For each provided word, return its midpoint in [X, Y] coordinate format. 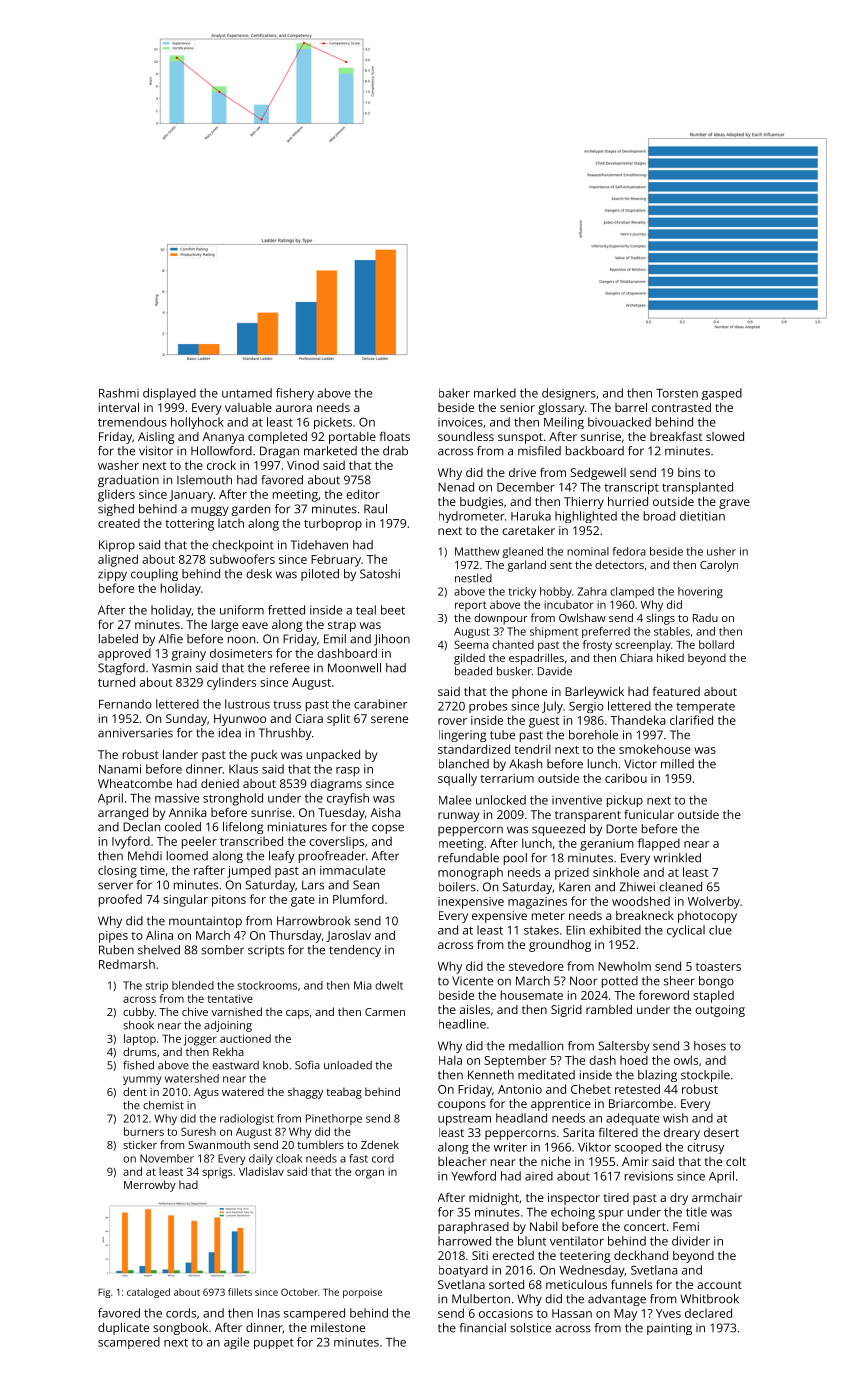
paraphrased [473, 1228]
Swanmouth [219, 1144]
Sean [366, 885]
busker [514, 671]
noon [241, 640]
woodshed [641, 901]
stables [672, 631]
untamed [247, 393]
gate [303, 901]
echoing [573, 1213]
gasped [722, 394]
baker [454, 393]
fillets [240, 1292]
